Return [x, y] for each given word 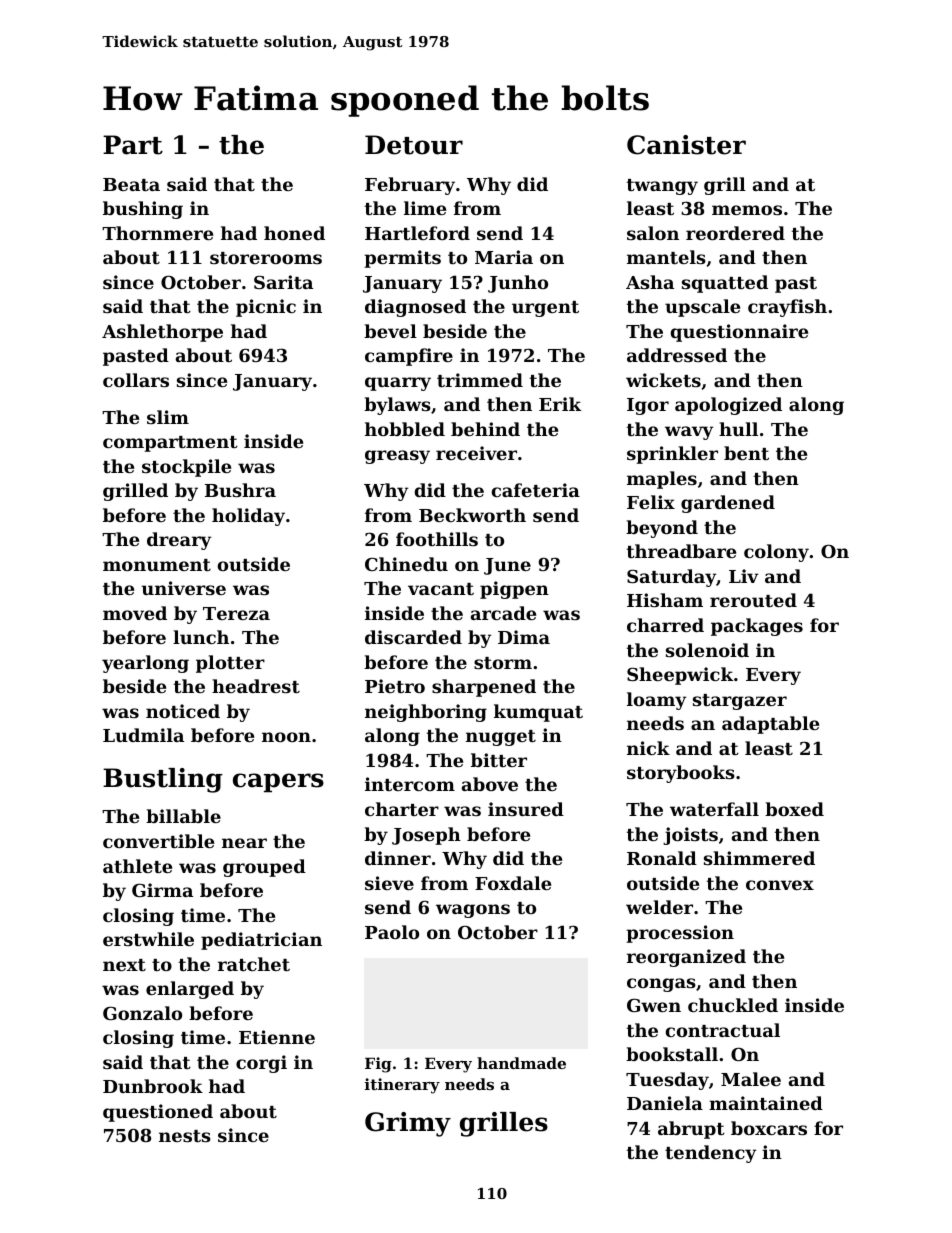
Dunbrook [153, 1086]
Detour [414, 145]
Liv [744, 576]
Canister [686, 145]
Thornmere [157, 233]
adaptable [770, 725]
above [490, 784]
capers [278, 783]
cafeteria [536, 490]
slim [168, 417]
